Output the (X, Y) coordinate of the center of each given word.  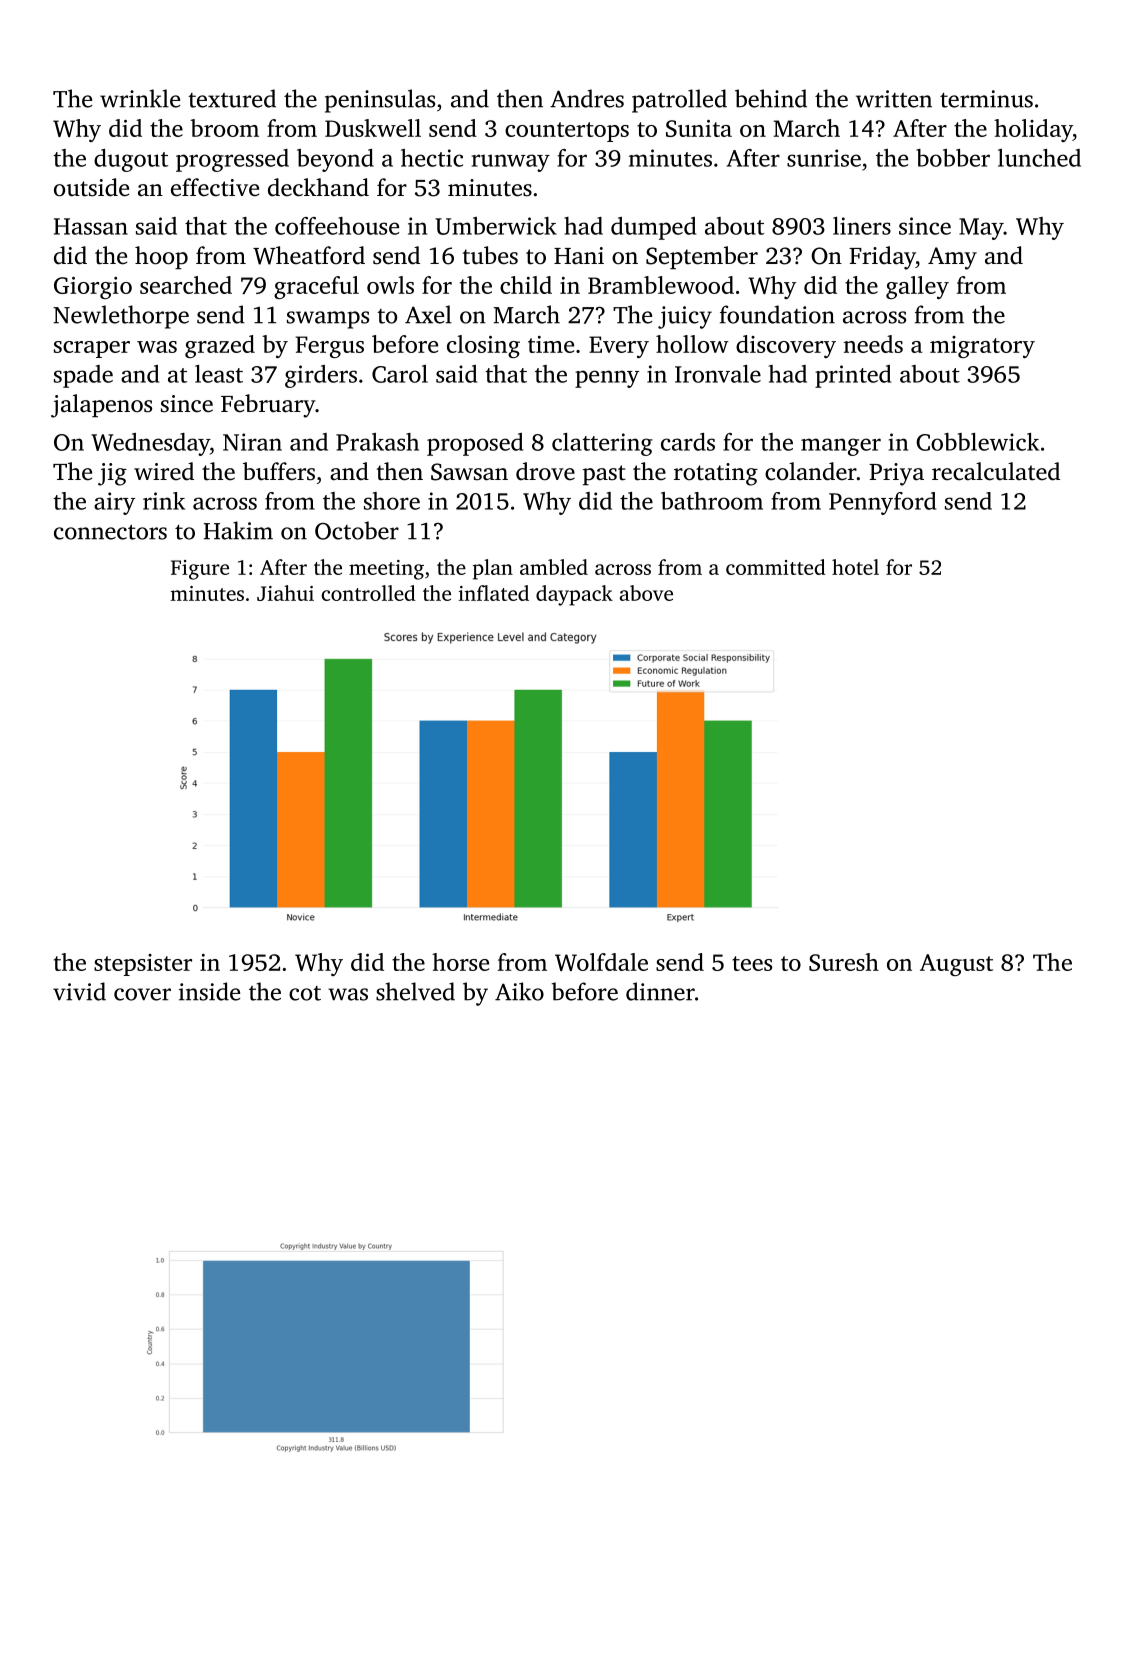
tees (752, 963)
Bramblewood (661, 285)
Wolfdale (601, 962)
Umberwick (496, 226)
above (646, 593)
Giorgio (93, 288)
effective (215, 187)
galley (917, 287)
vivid (79, 991)
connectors (110, 532)
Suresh (844, 962)
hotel (855, 567)
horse (460, 962)
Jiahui (285, 593)
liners (862, 226)
